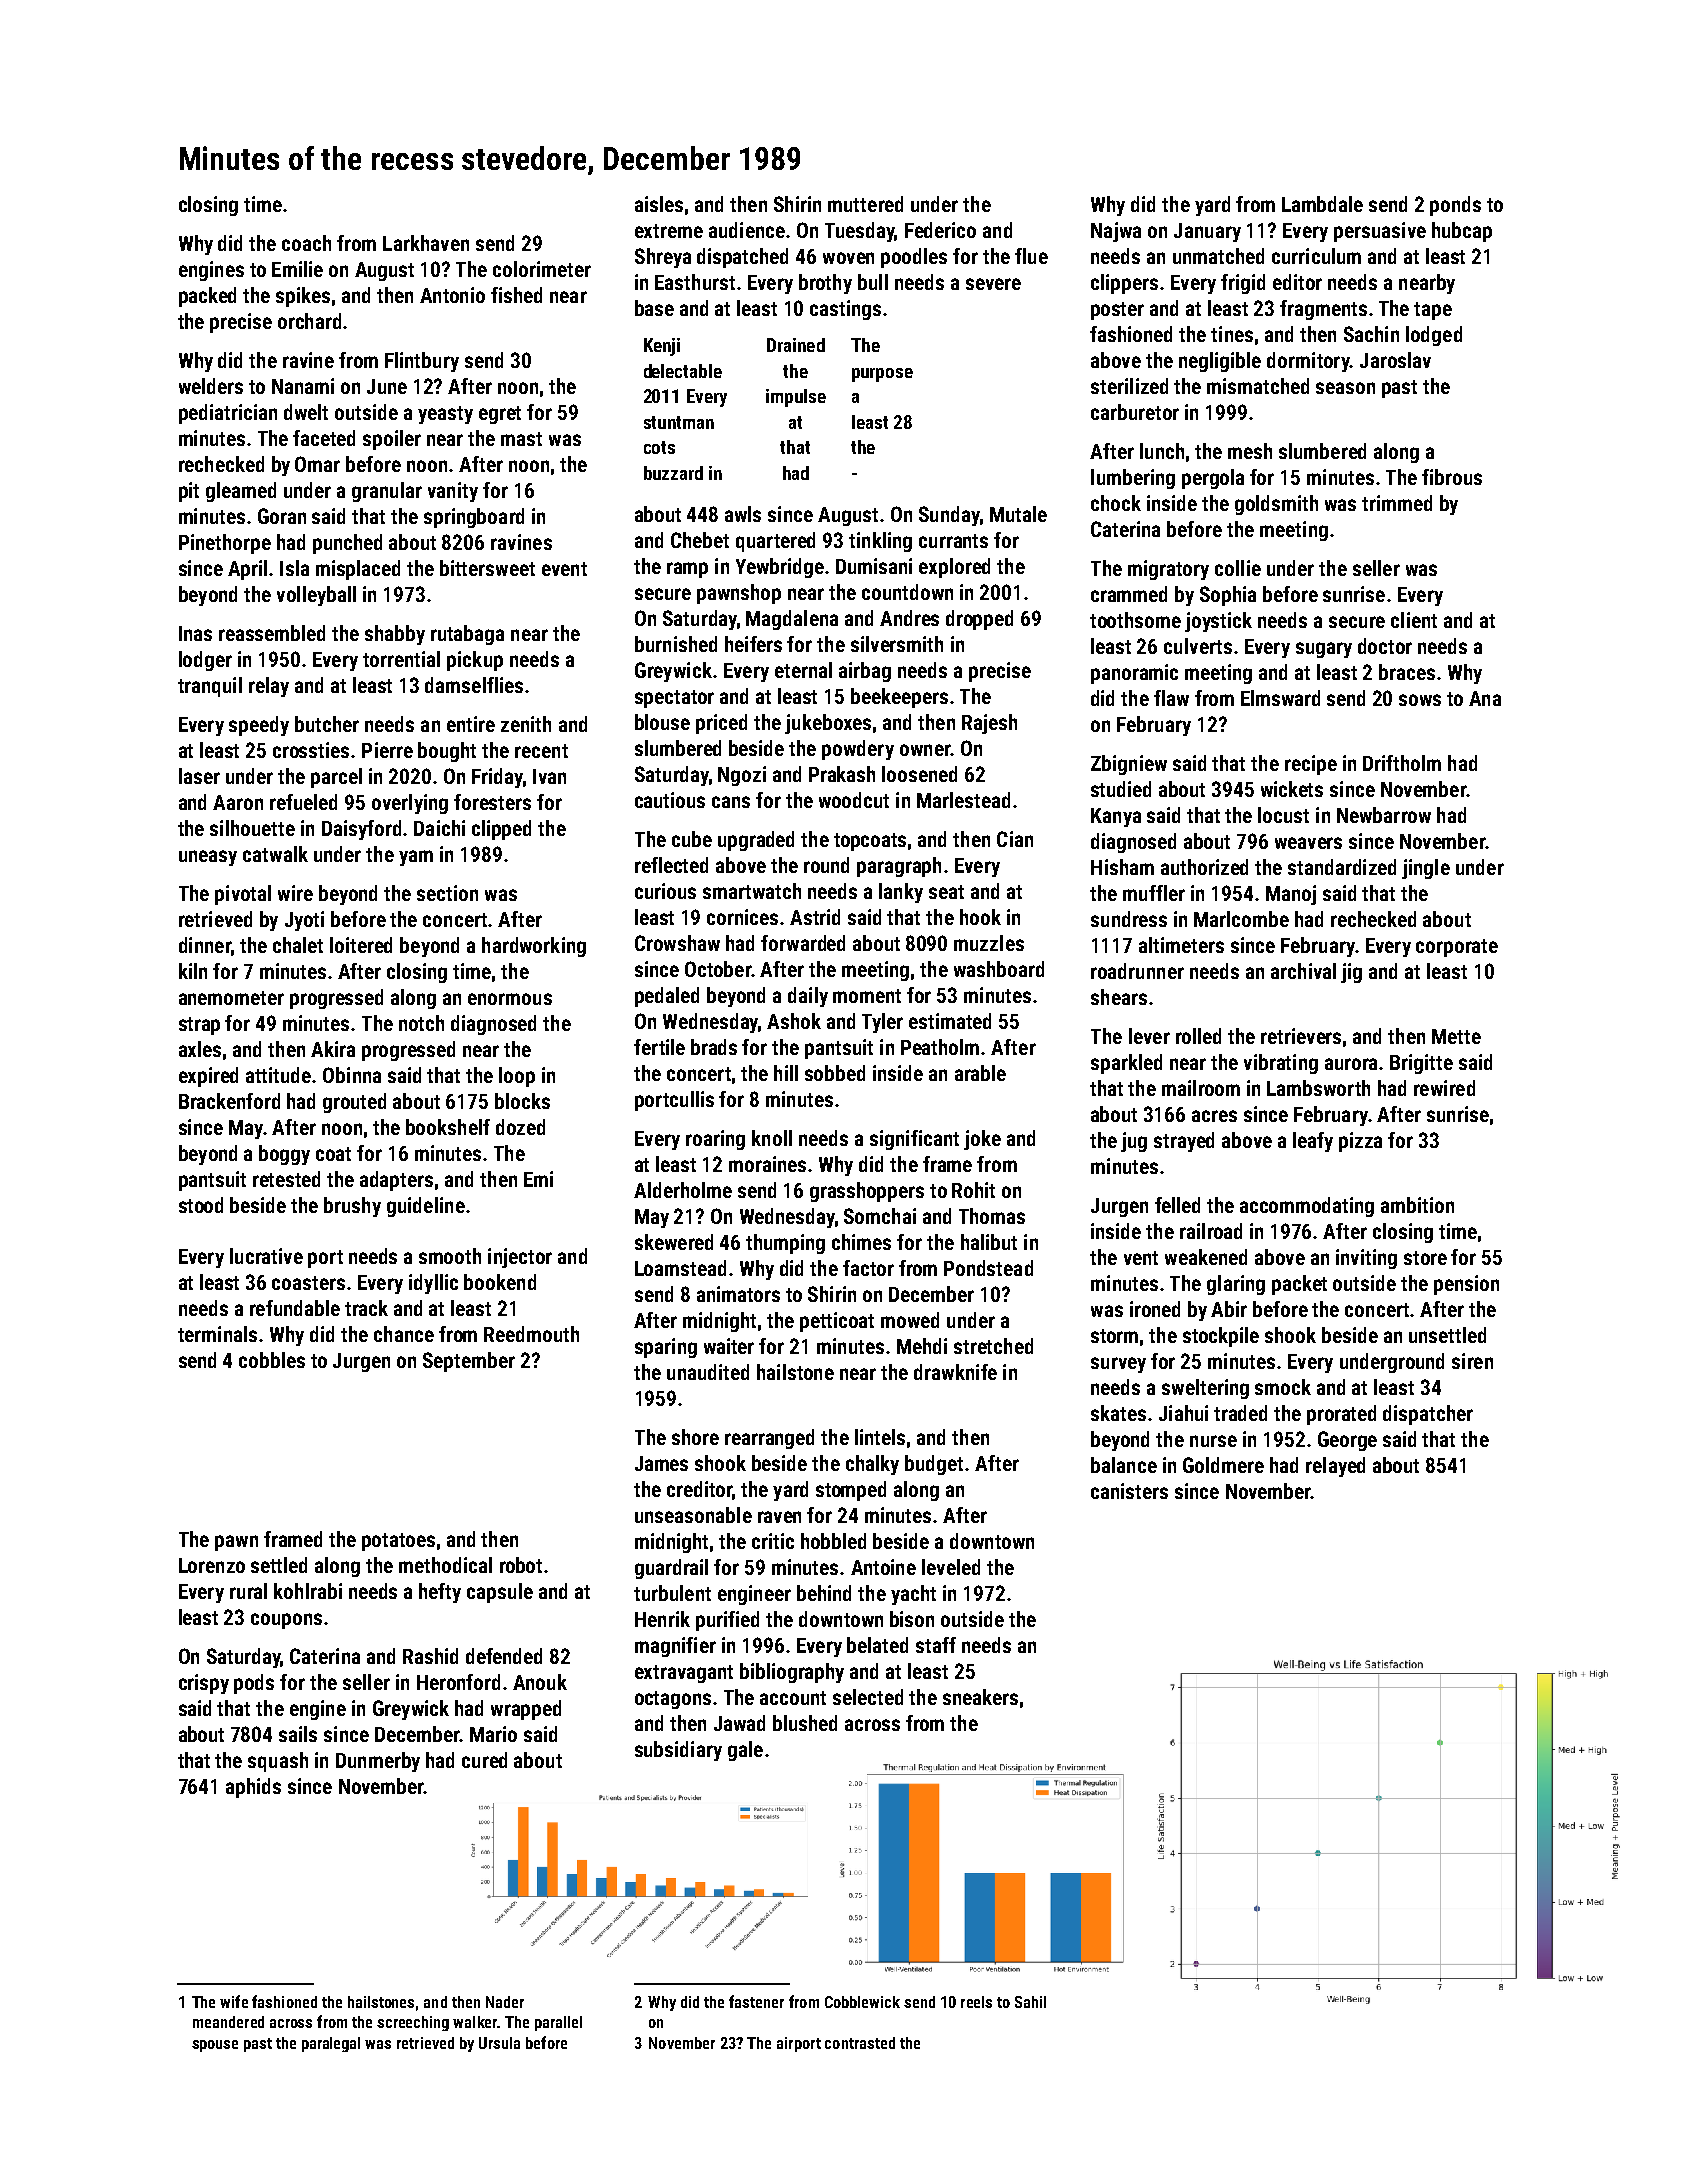  I want to click on smock, so click(1283, 1387).
